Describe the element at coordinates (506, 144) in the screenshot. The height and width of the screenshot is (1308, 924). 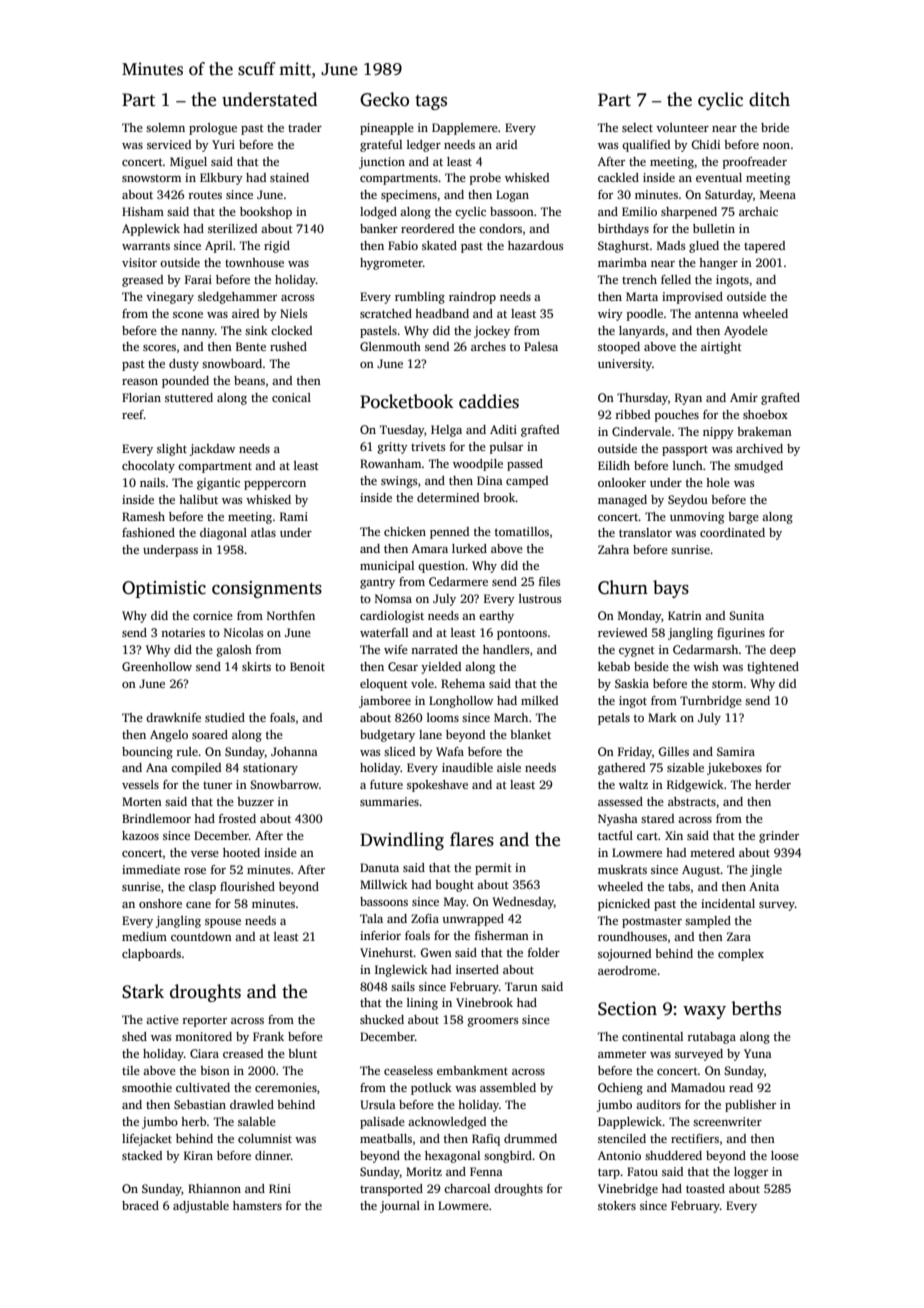
I see `arid` at that location.
